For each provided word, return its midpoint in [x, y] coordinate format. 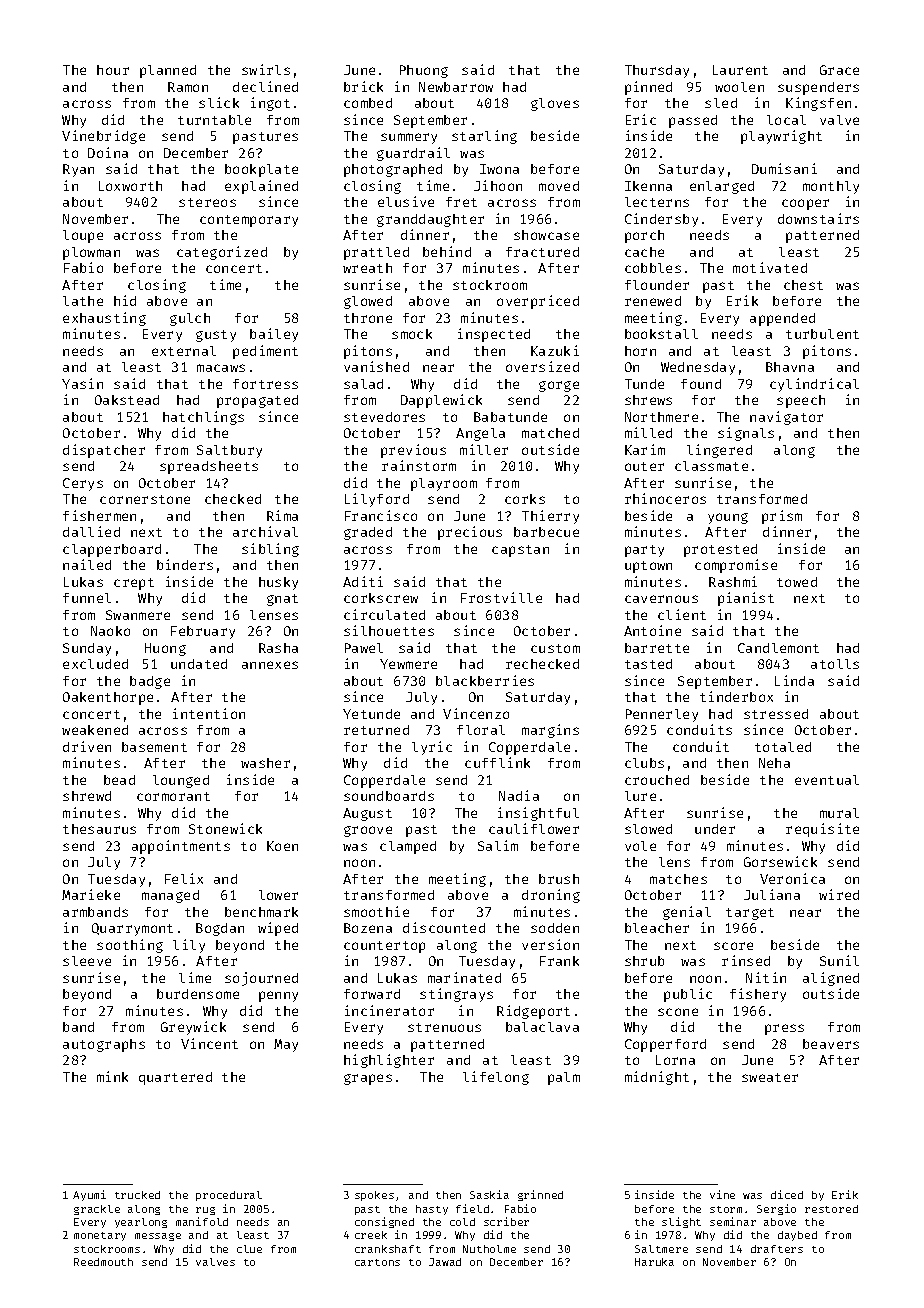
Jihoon [498, 185]
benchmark [261, 912]
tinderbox [736, 696]
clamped [408, 847]
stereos [207, 202]
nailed [87, 564]
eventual [827, 780]
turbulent [822, 334]
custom [555, 648]
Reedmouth [103, 1262]
